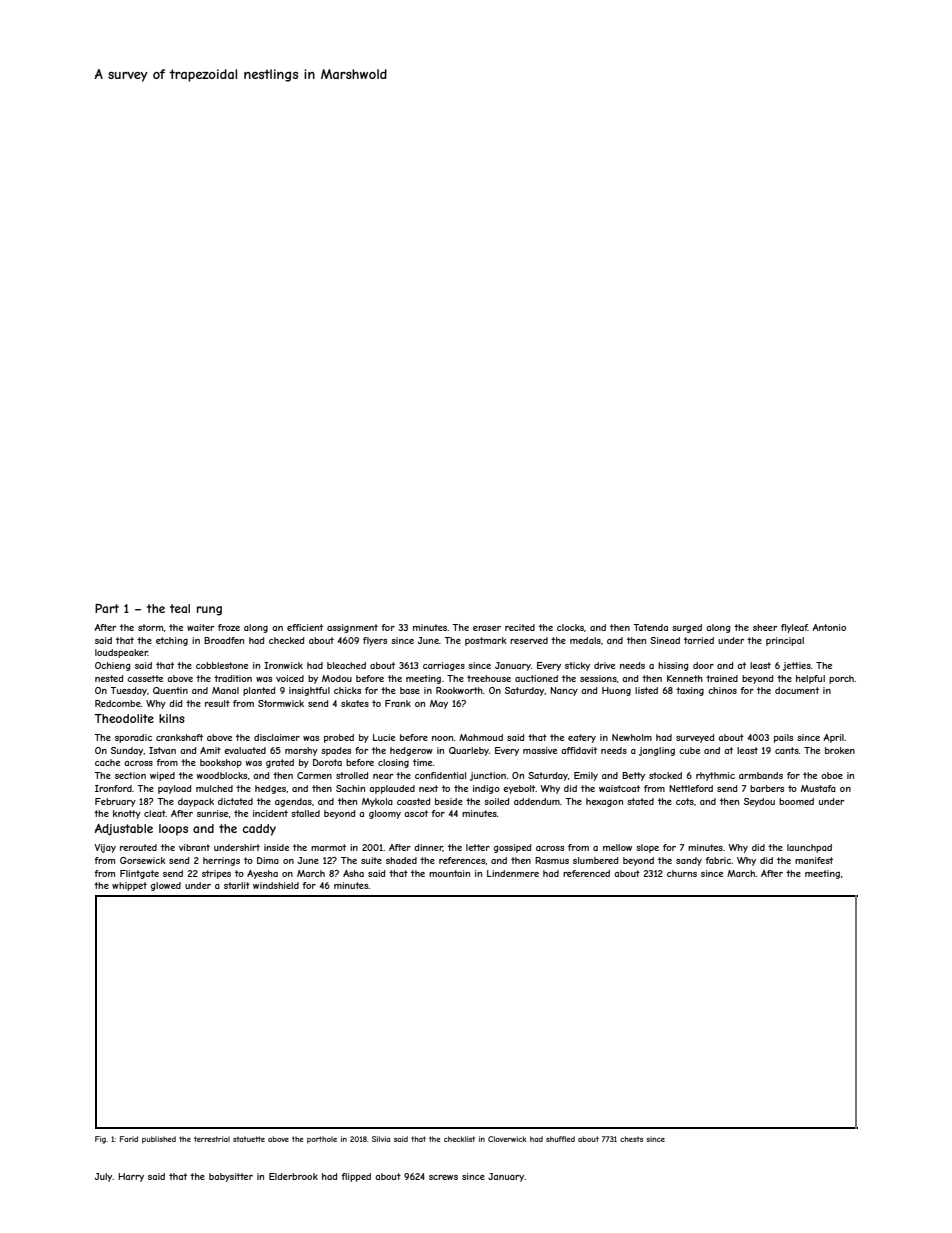  Describe the element at coordinates (579, 750) in the document. I see `affidavit` at that location.
